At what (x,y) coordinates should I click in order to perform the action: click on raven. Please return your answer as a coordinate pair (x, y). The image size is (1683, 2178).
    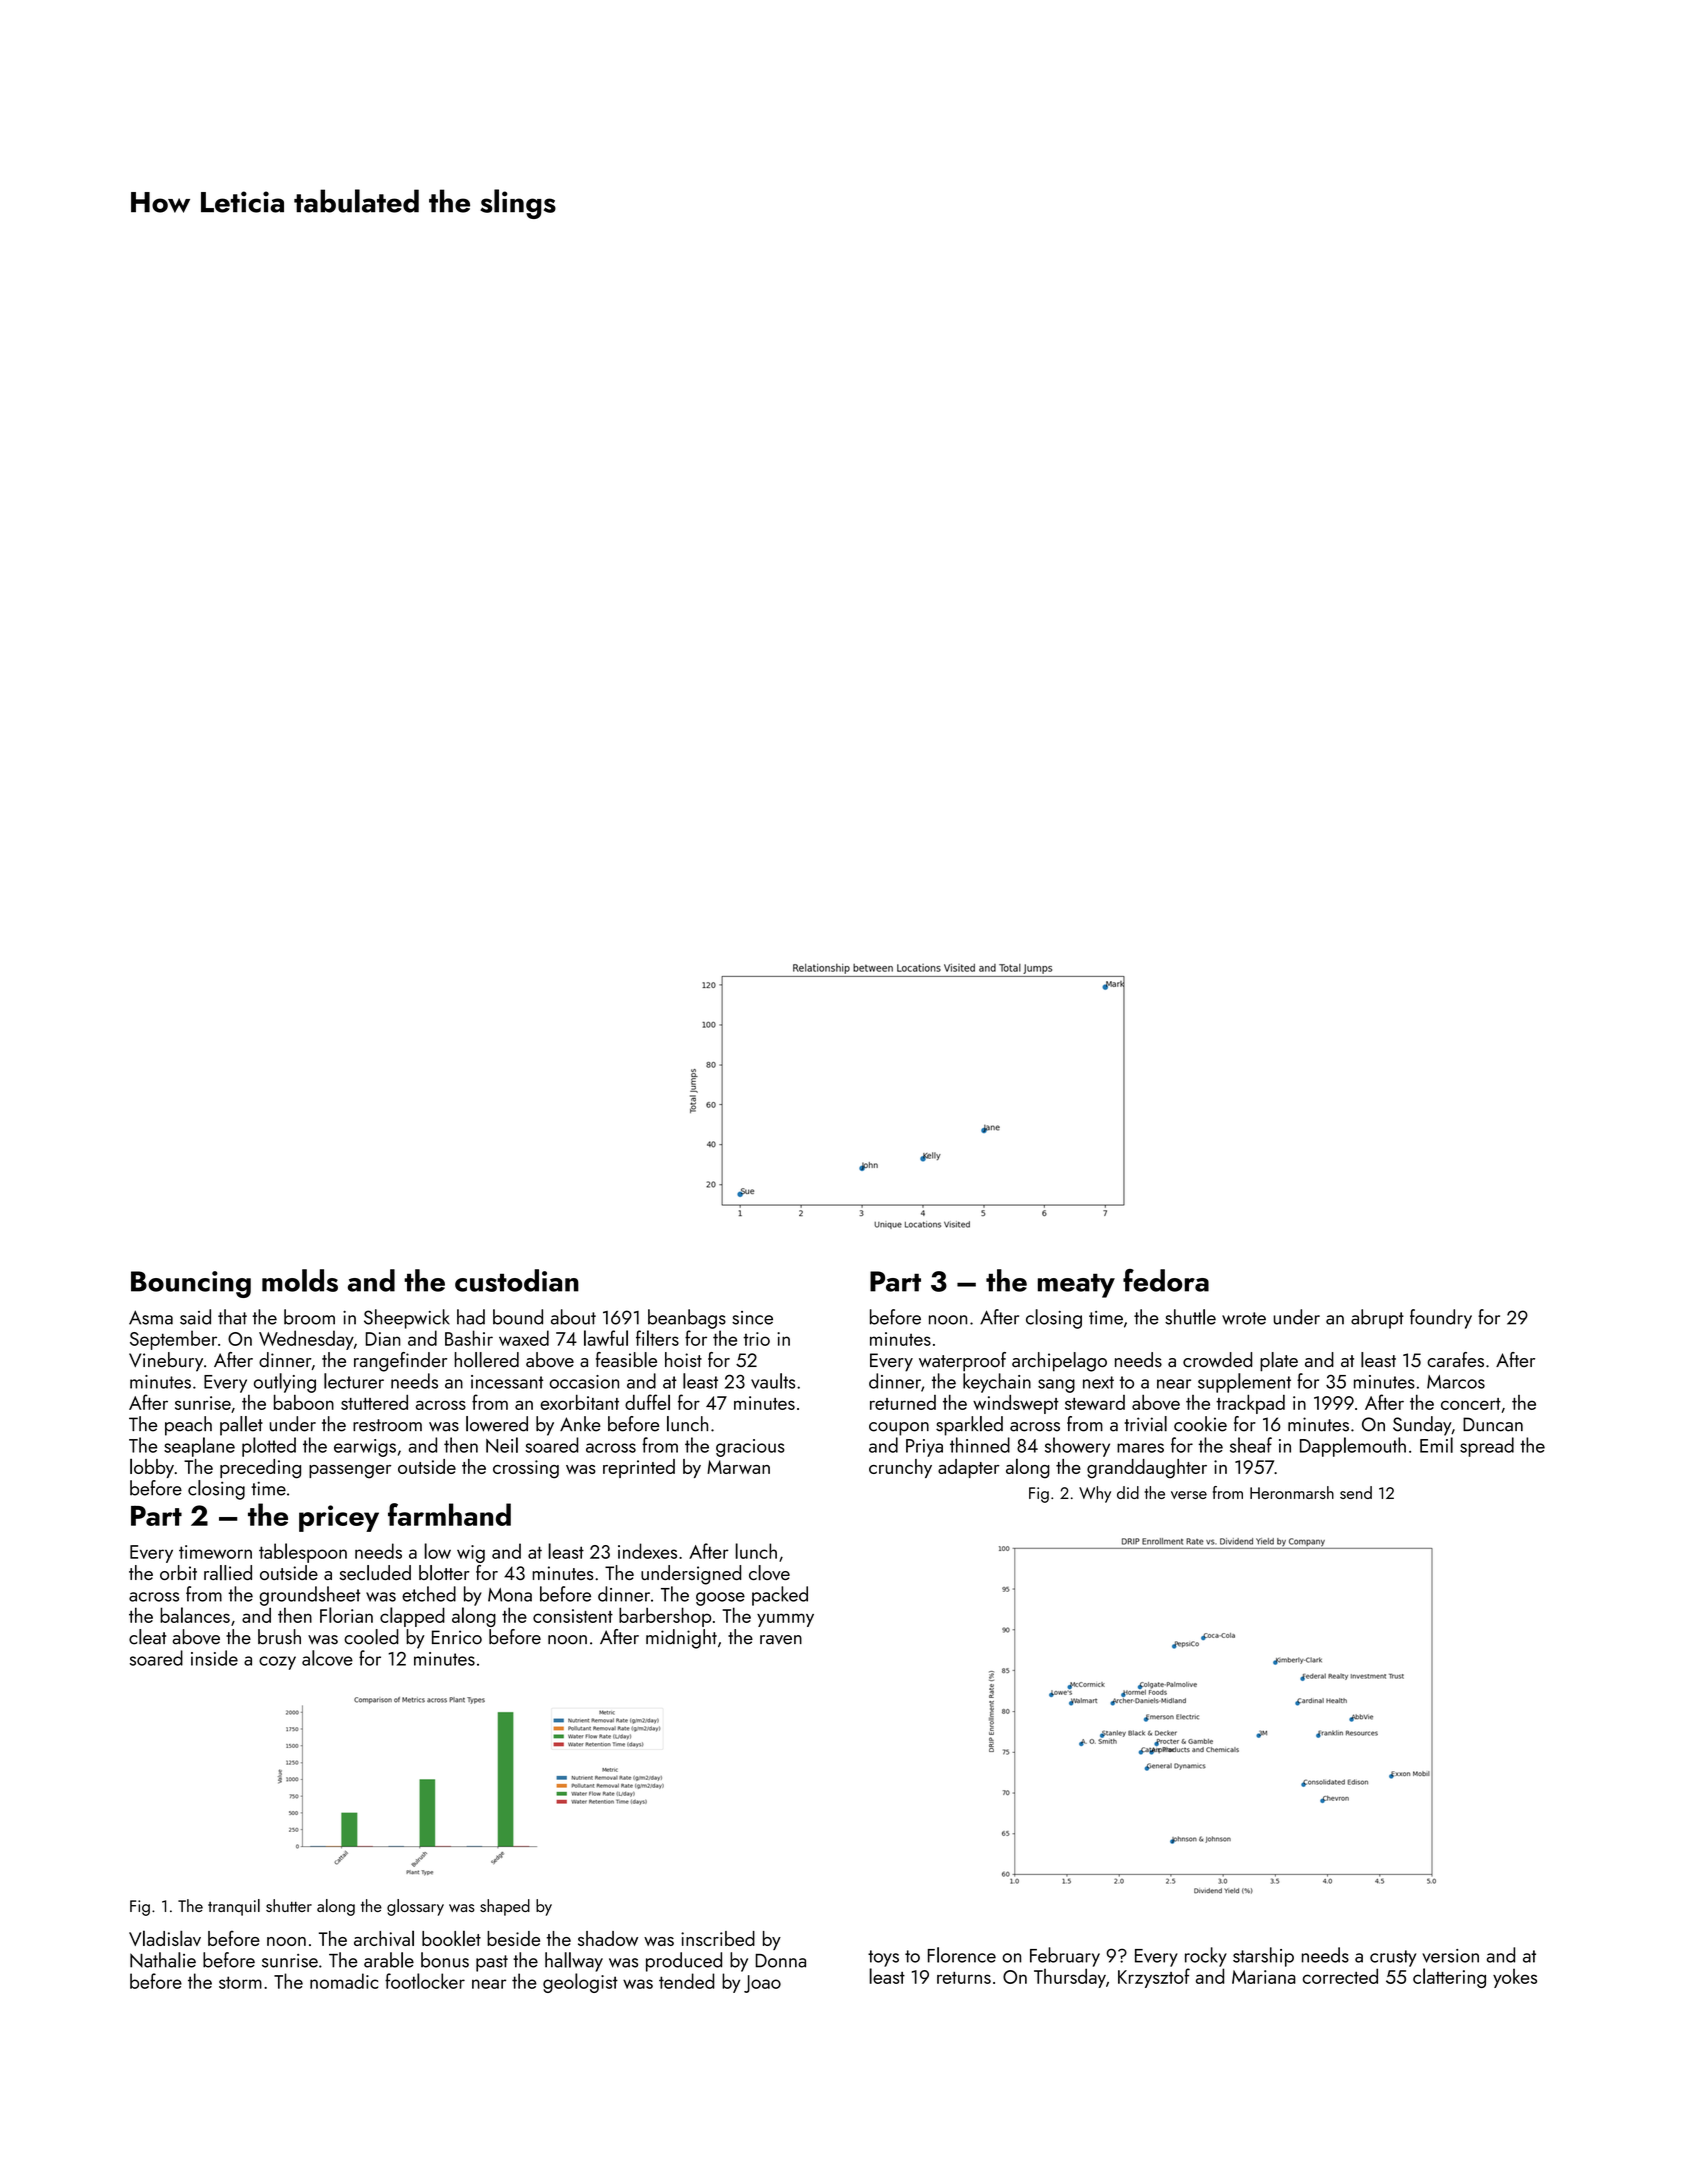
    Looking at the image, I should click on (781, 1640).
